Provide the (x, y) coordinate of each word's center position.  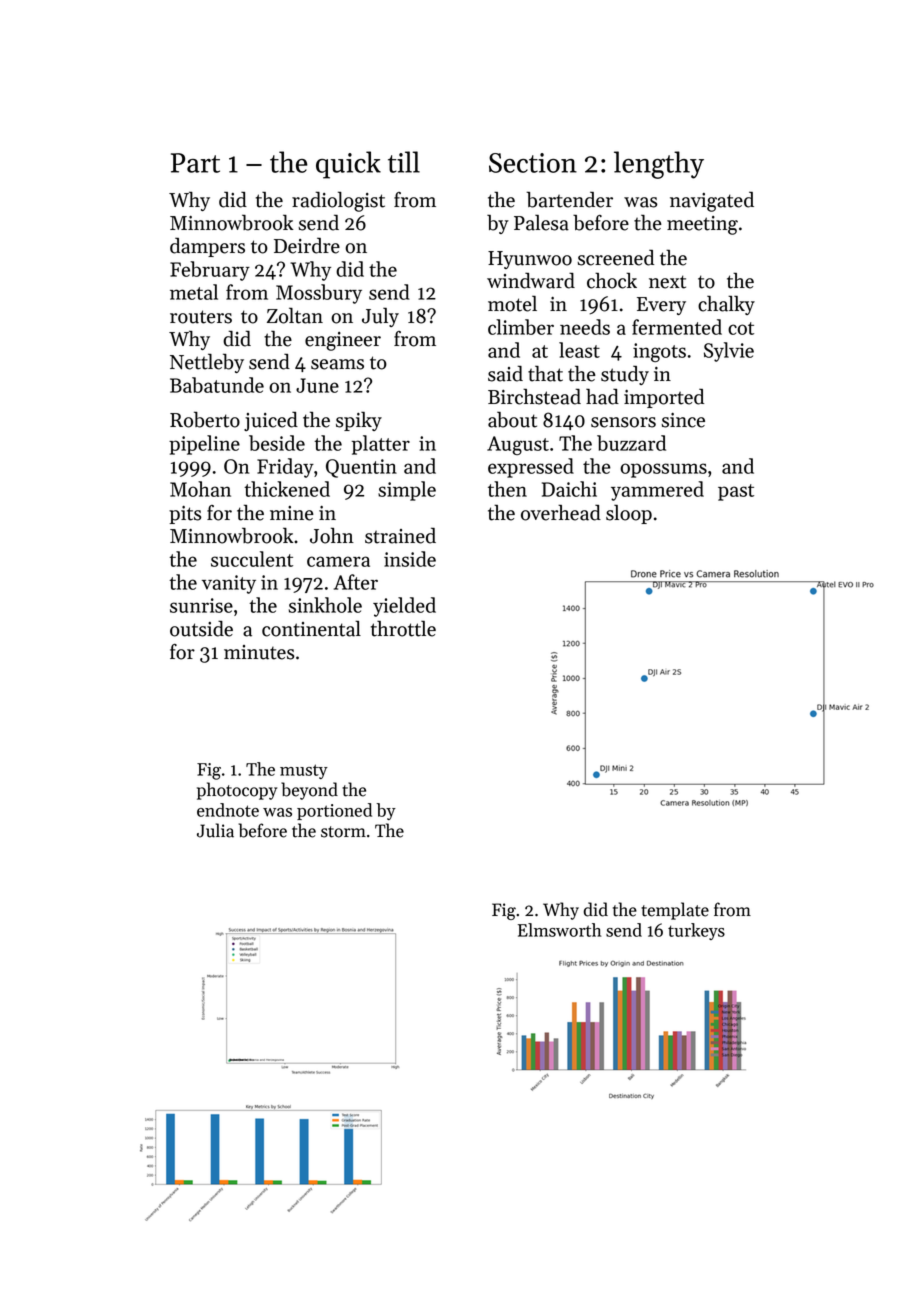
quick (348, 165)
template (675, 911)
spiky (359, 421)
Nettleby (207, 363)
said (505, 373)
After (356, 582)
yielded (404, 607)
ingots (659, 352)
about (512, 420)
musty (304, 771)
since (683, 420)
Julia (215, 830)
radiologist (338, 201)
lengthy (659, 165)
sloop (629, 514)
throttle (403, 628)
